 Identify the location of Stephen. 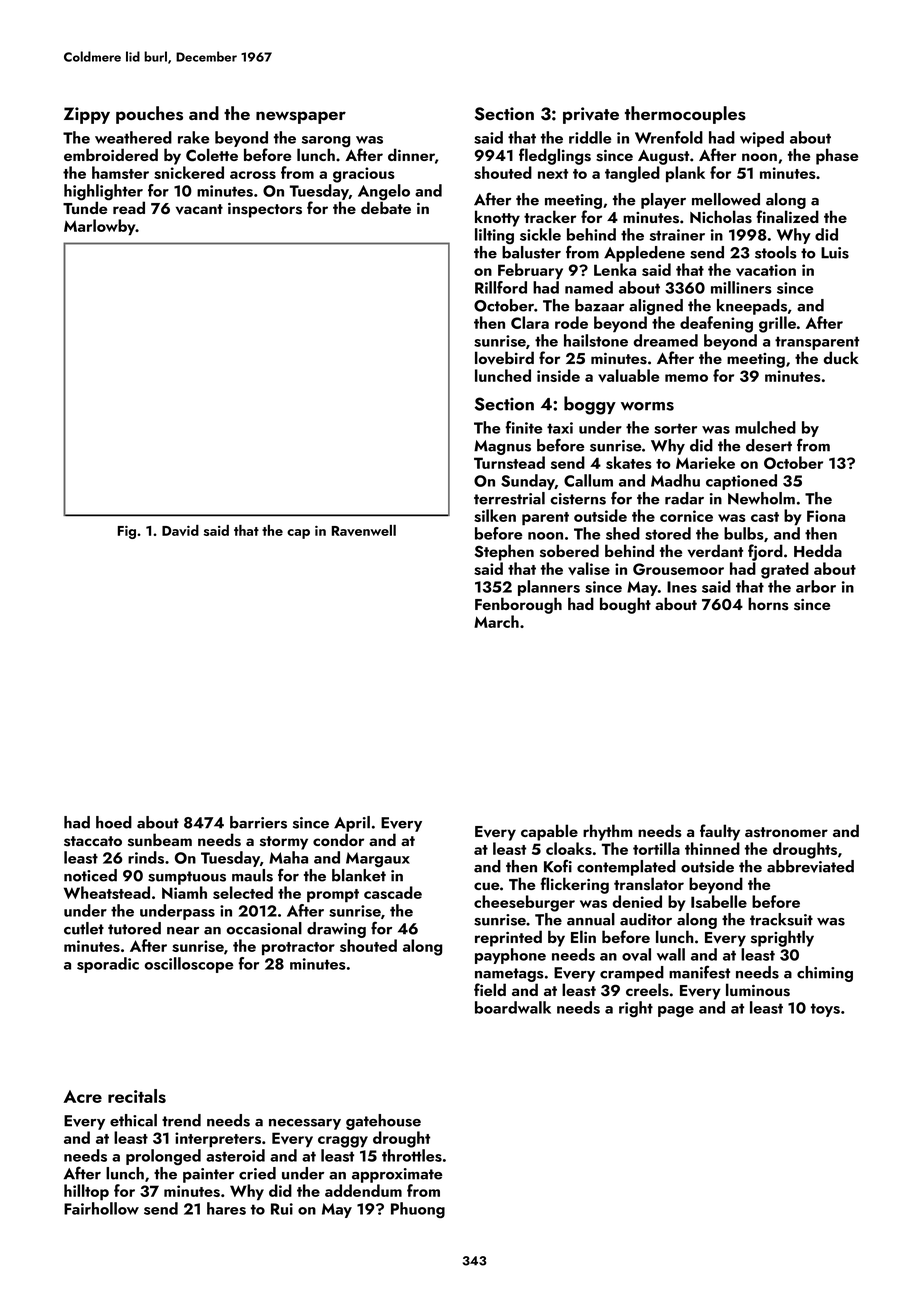
(504, 552).
